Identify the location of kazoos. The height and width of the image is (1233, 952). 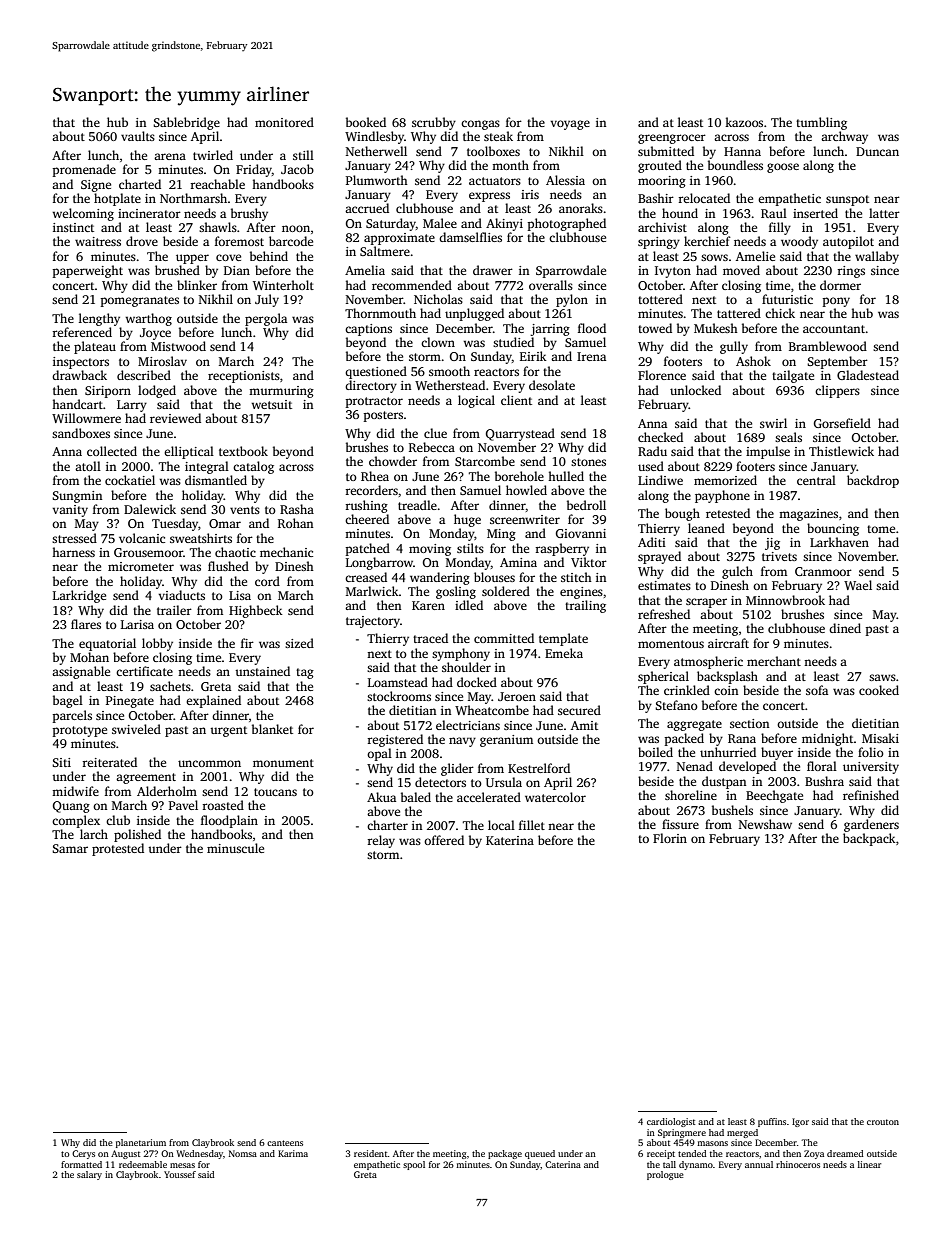
(744, 122).
